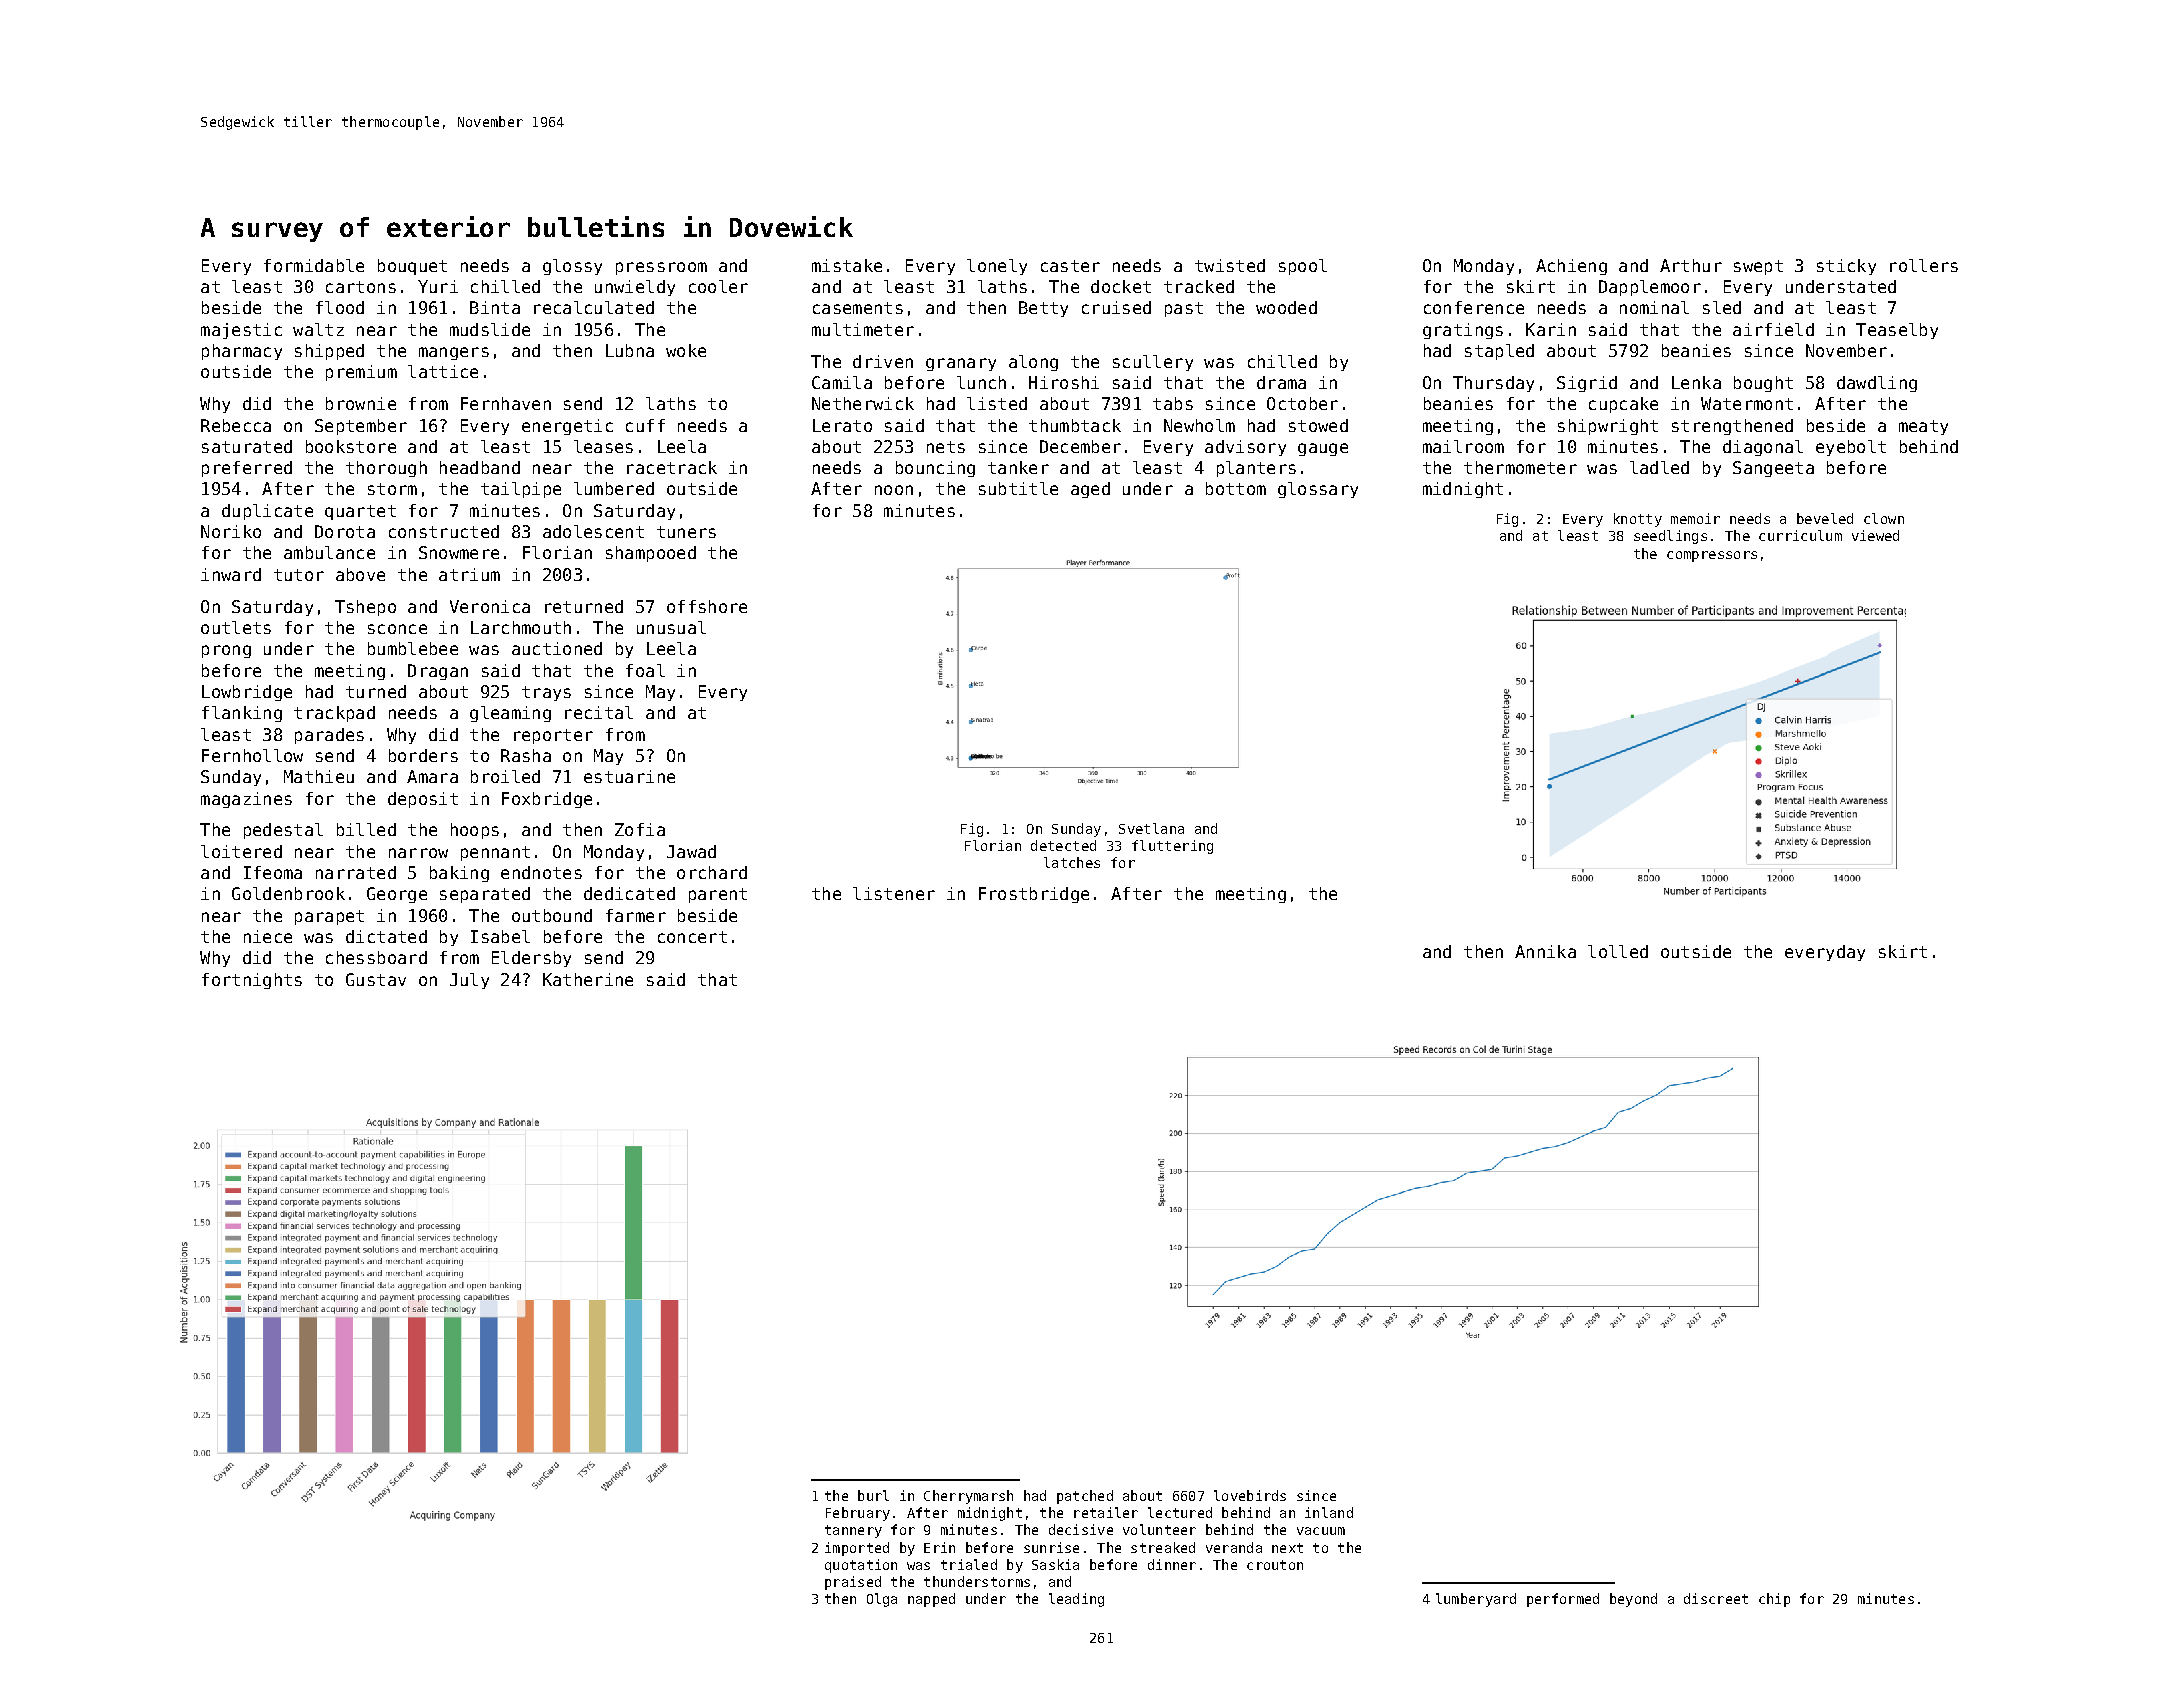 This document has width=2178, height=1683. I want to click on glossy, so click(572, 267).
